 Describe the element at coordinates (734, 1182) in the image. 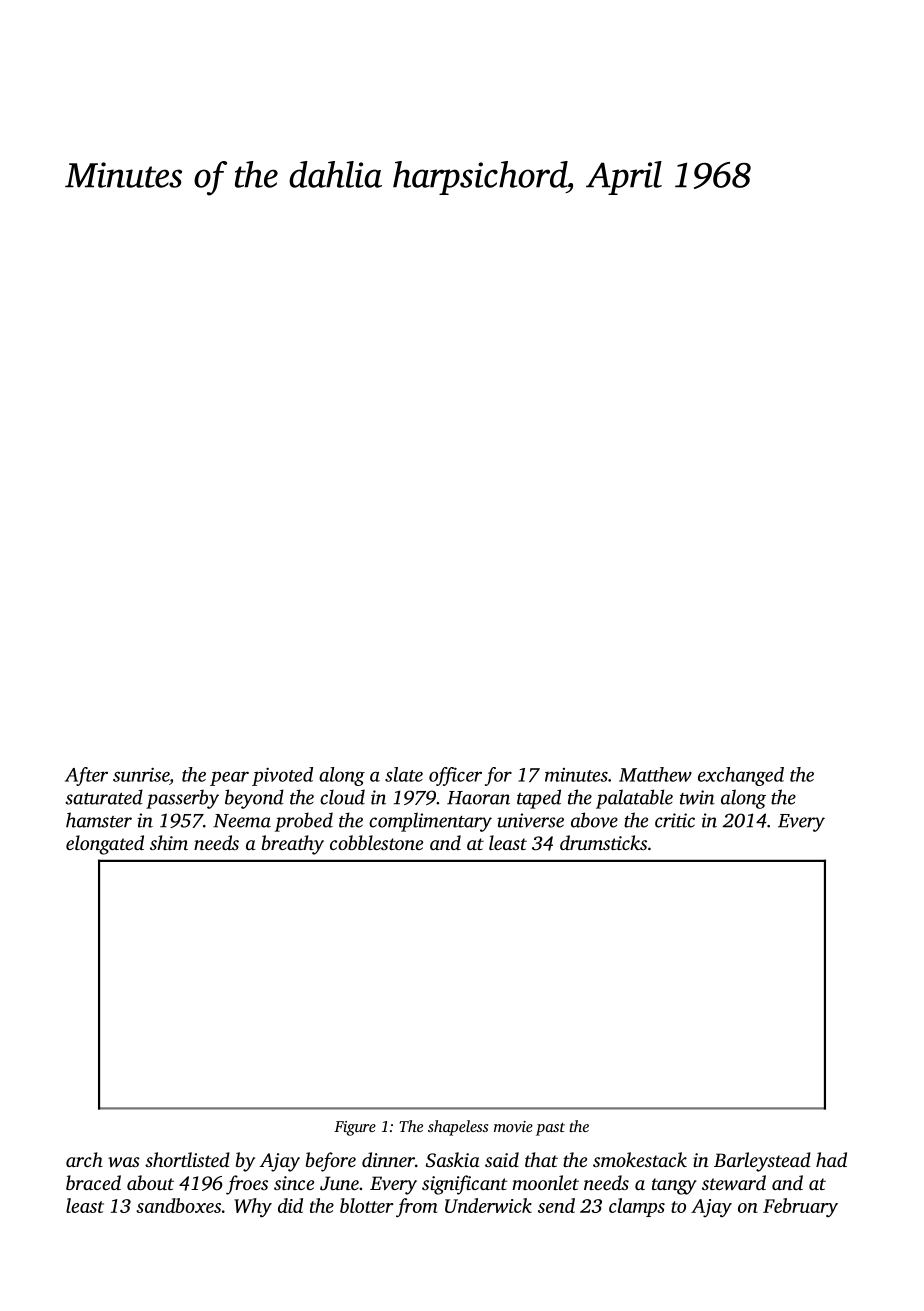

I see `steward` at that location.
